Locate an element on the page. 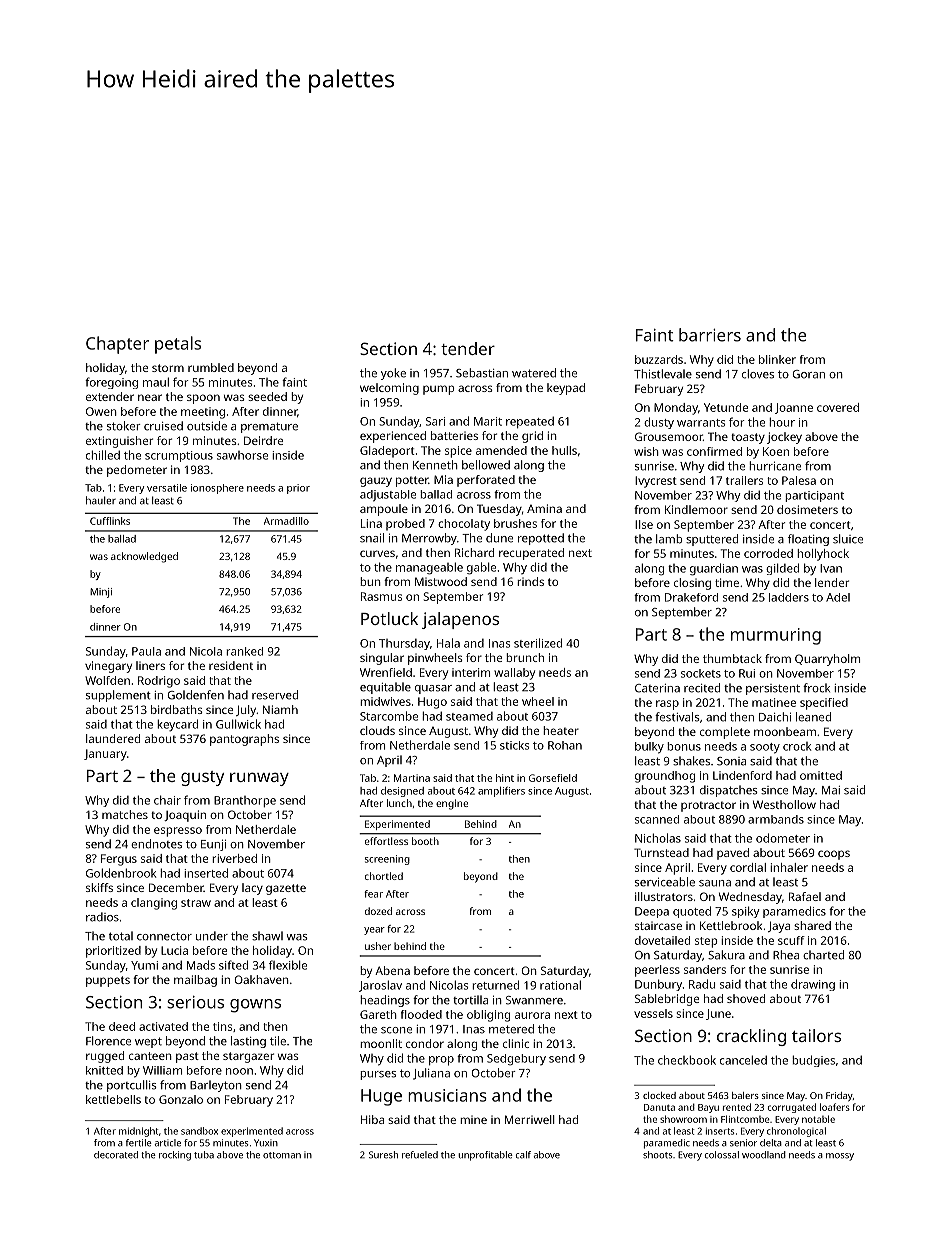 The image size is (952, 1233). Rafael is located at coordinates (805, 896).
